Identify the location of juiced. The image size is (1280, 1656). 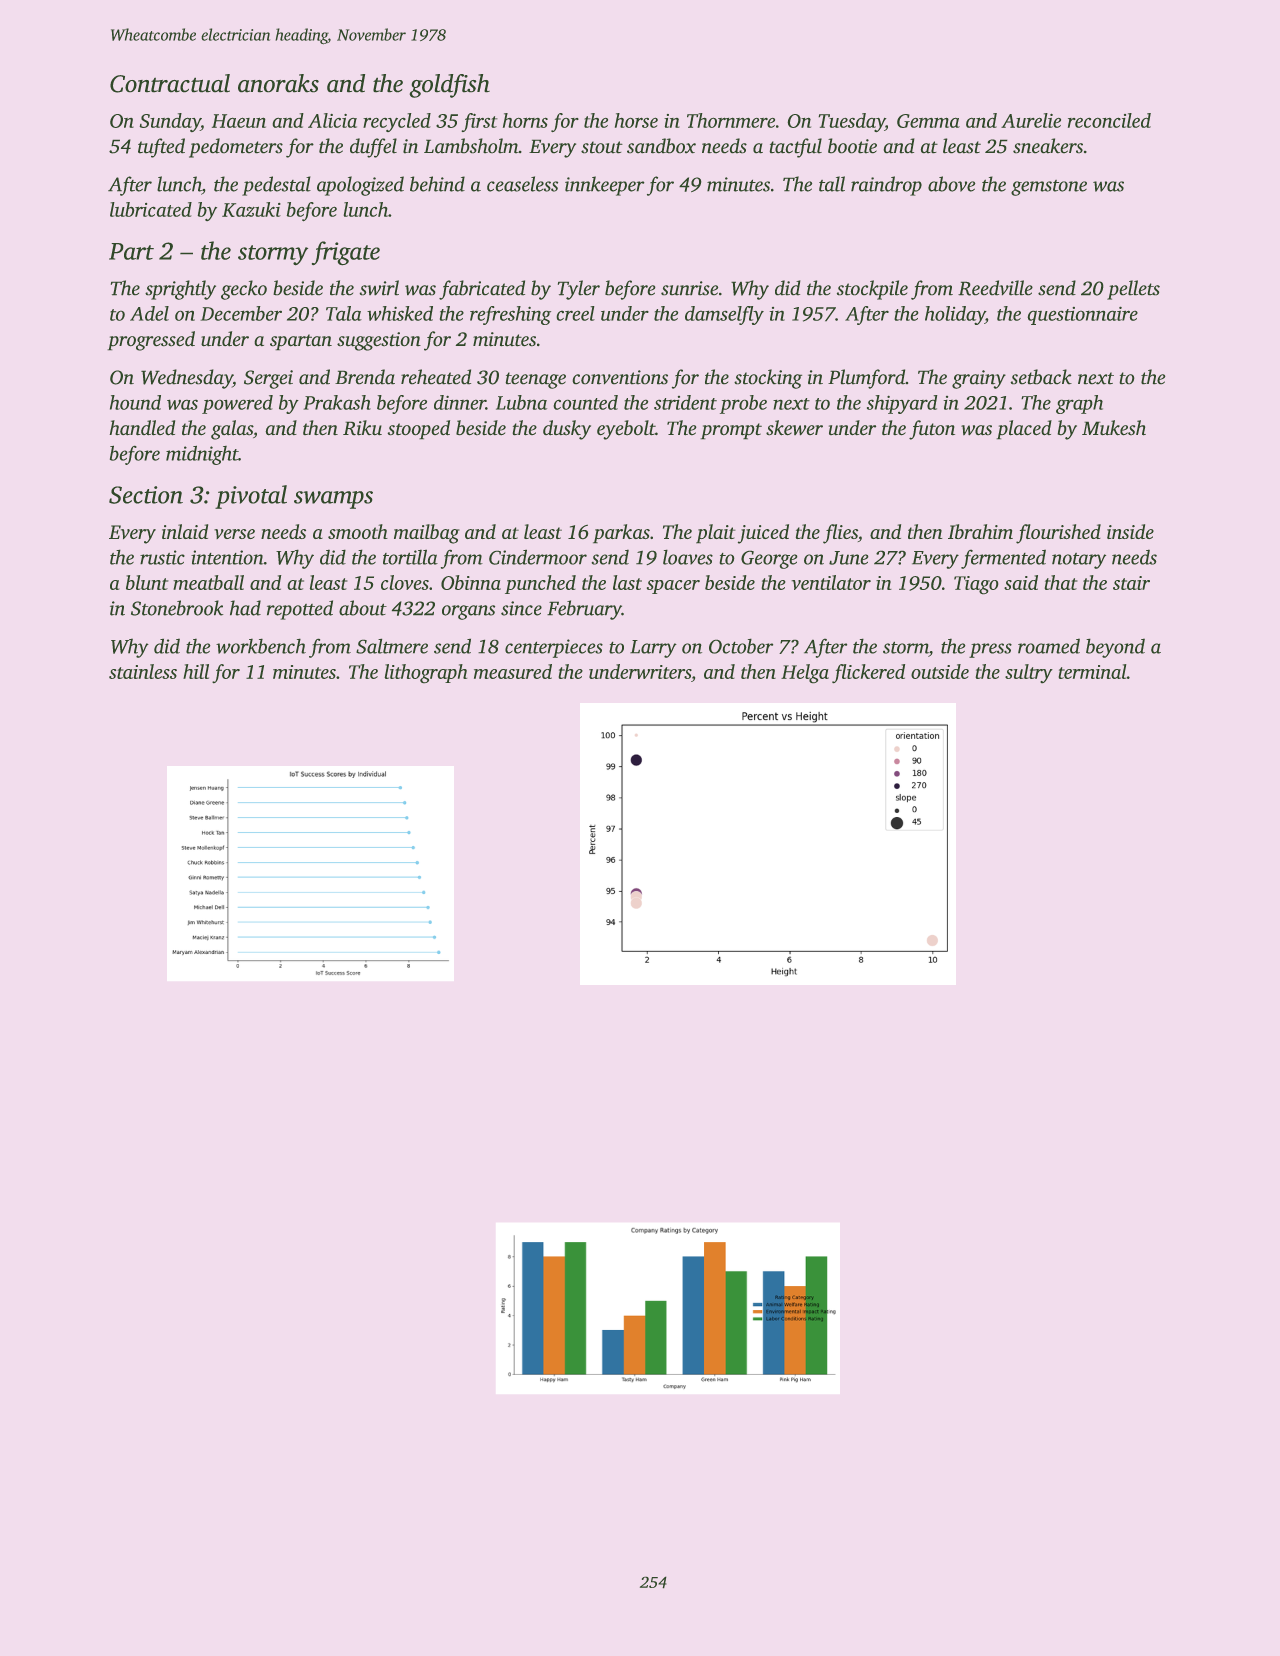
(763, 534).
